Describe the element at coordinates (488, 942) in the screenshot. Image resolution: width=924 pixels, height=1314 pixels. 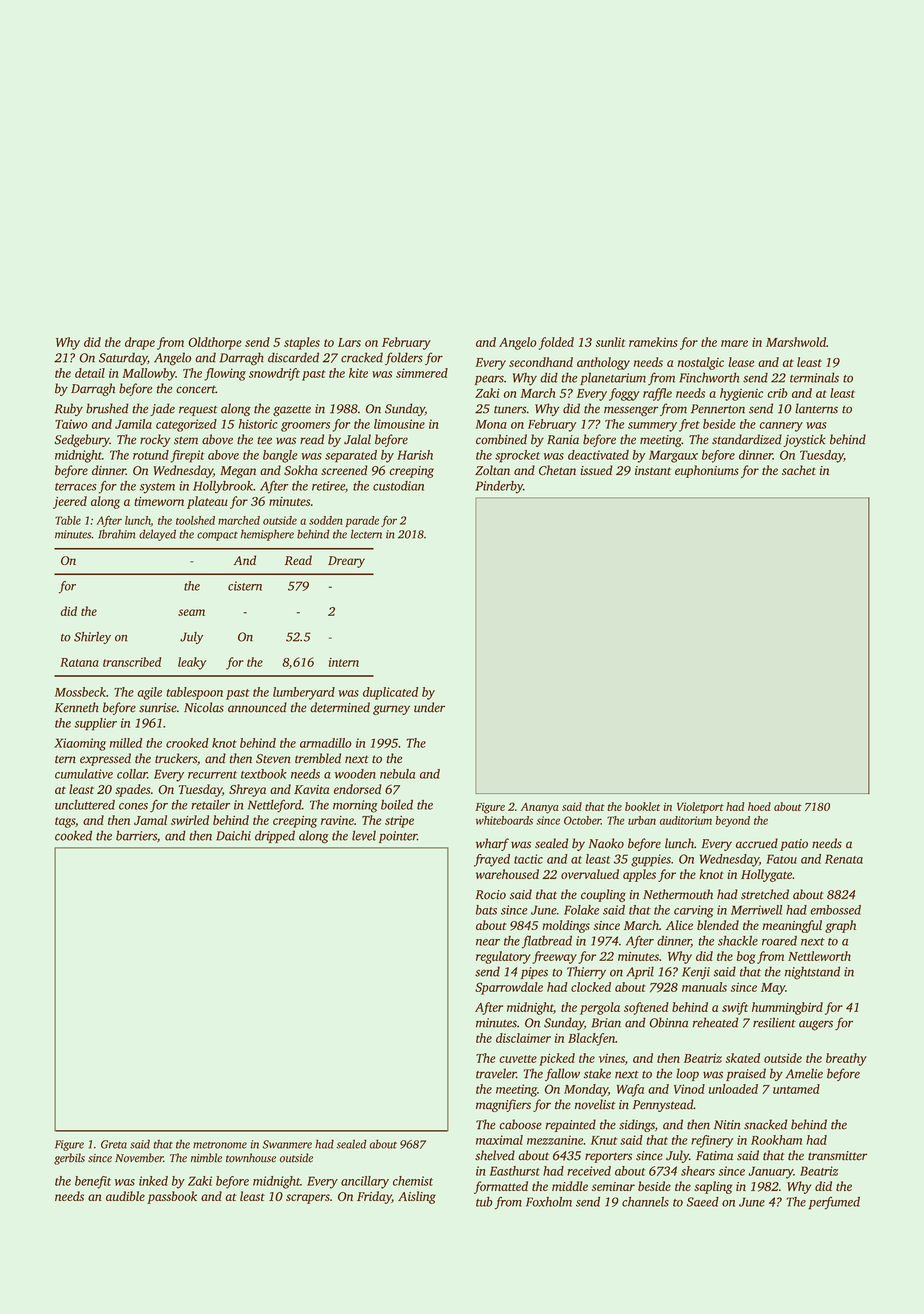
I see `near` at that location.
